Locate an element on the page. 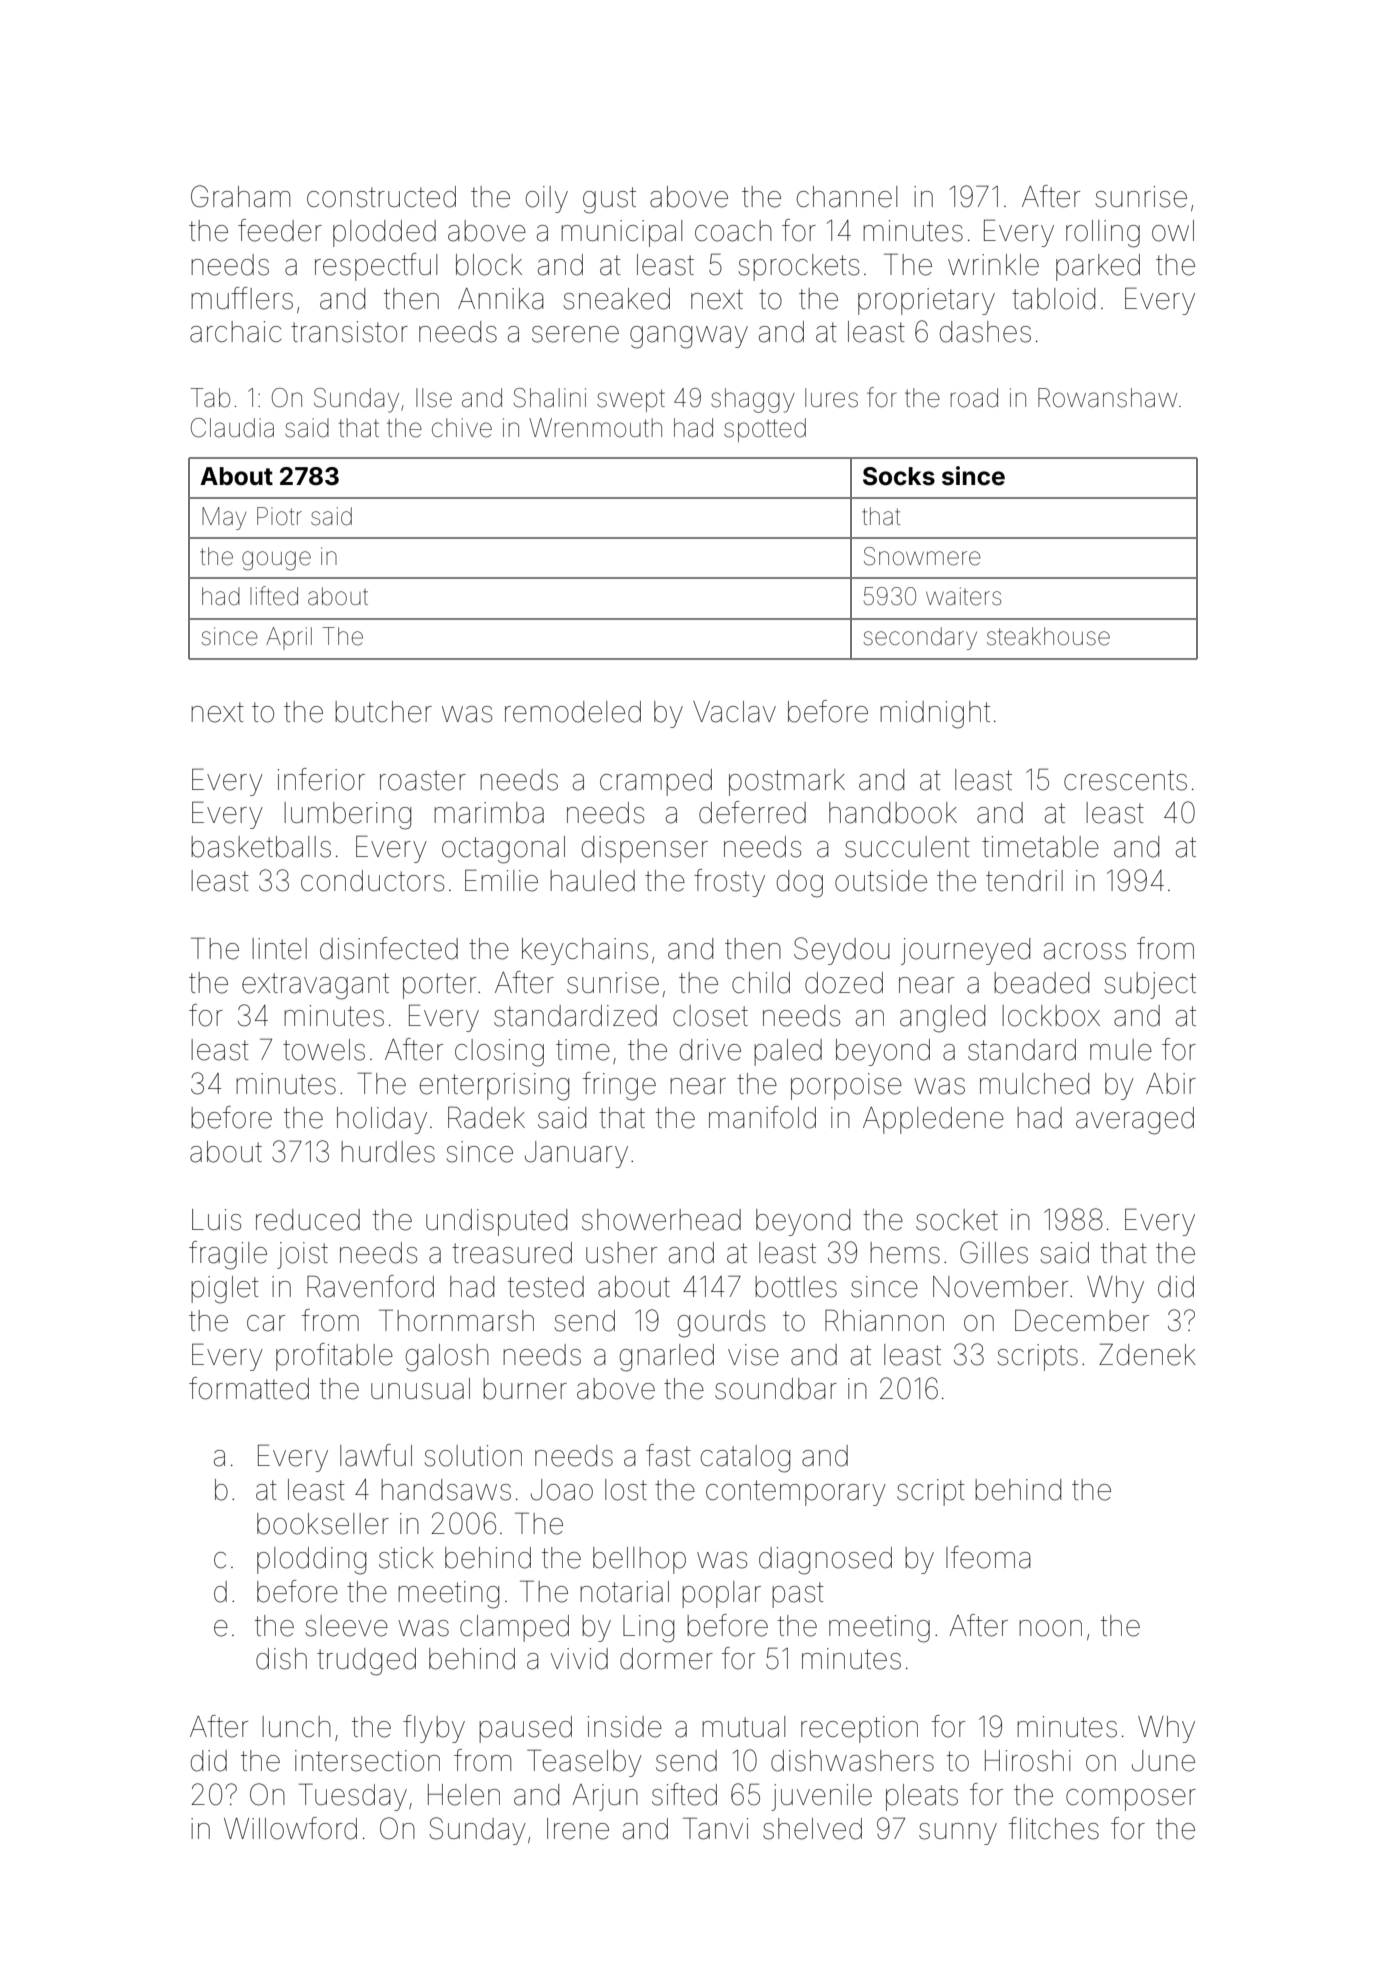 The height and width of the image is (1969, 1386). reduced is located at coordinates (308, 1220).
